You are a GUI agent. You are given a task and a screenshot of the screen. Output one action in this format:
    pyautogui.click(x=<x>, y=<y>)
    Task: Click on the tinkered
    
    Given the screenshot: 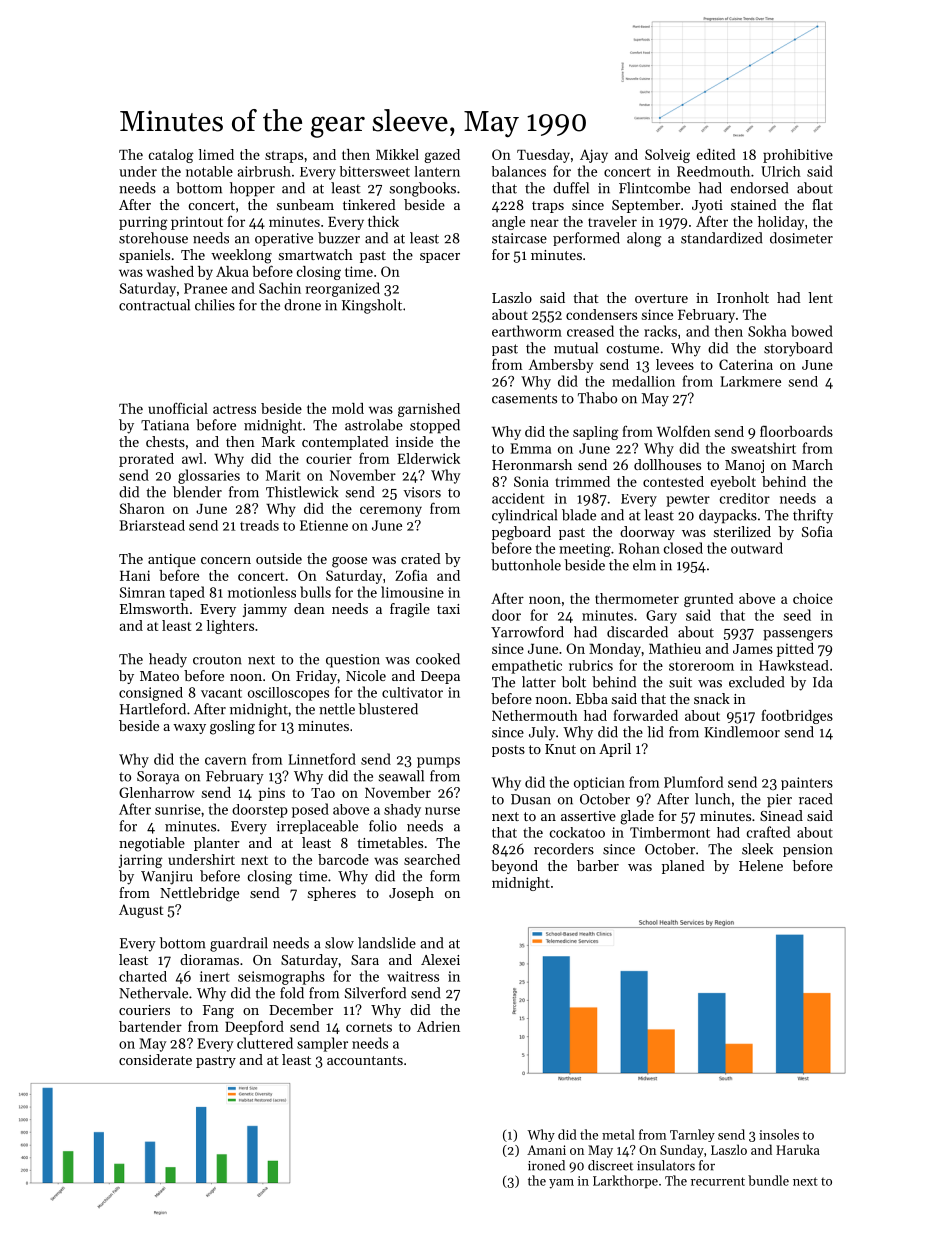 What is the action you would take?
    pyautogui.click(x=369, y=204)
